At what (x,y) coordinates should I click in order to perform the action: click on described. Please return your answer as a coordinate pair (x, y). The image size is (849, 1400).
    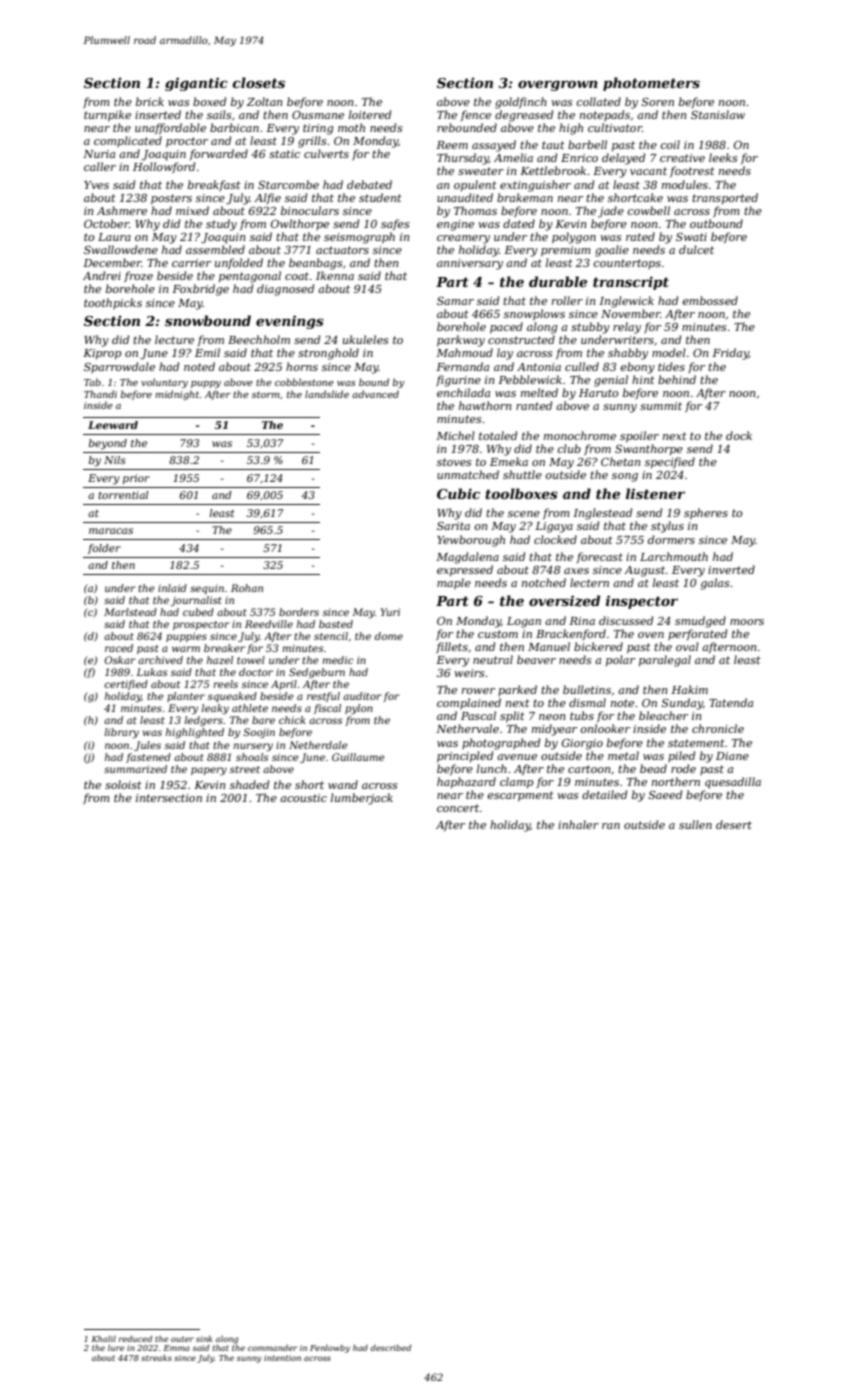
    Looking at the image, I should click on (391, 1347).
